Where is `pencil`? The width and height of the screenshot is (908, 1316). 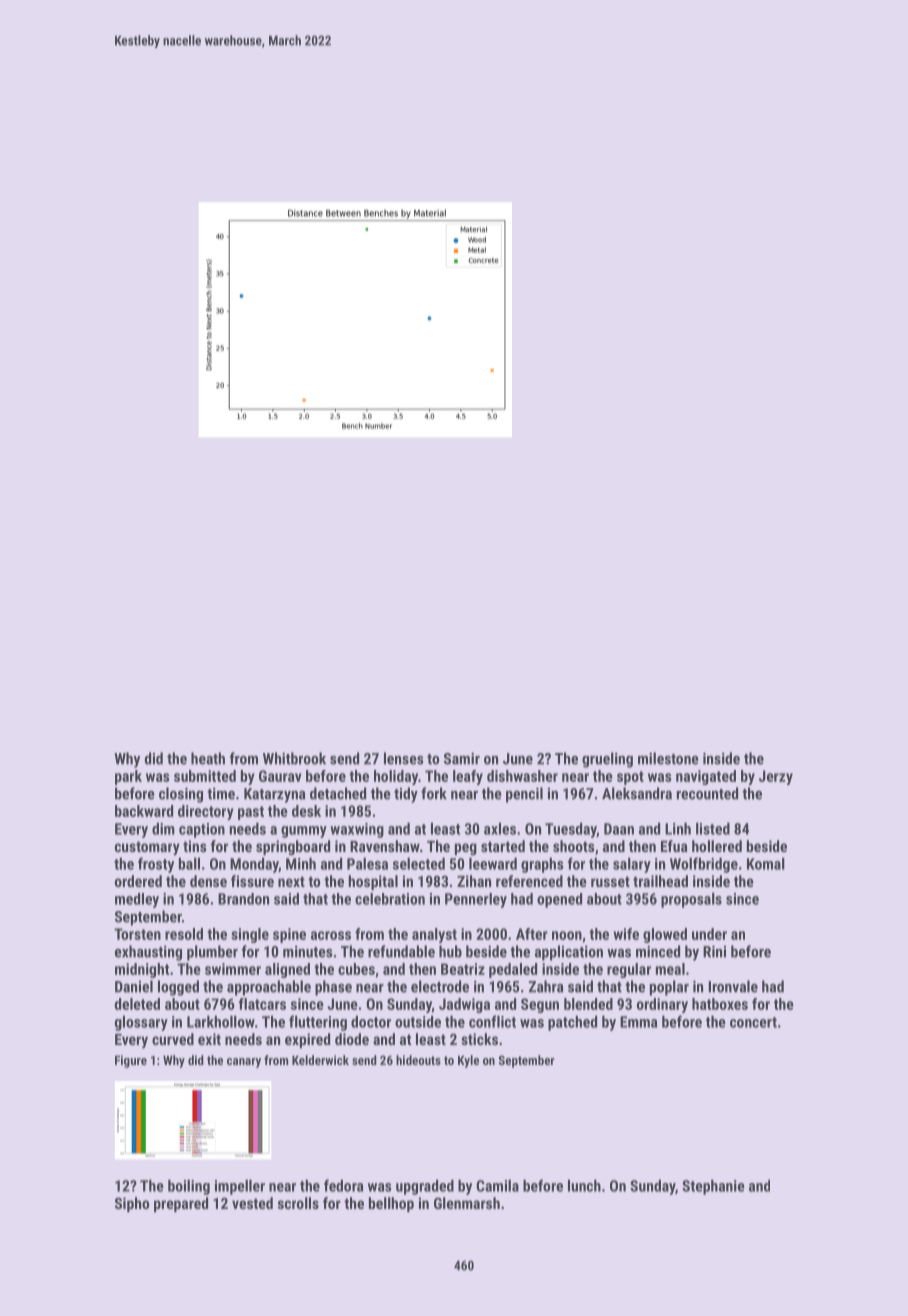
pencil is located at coordinates (524, 795).
